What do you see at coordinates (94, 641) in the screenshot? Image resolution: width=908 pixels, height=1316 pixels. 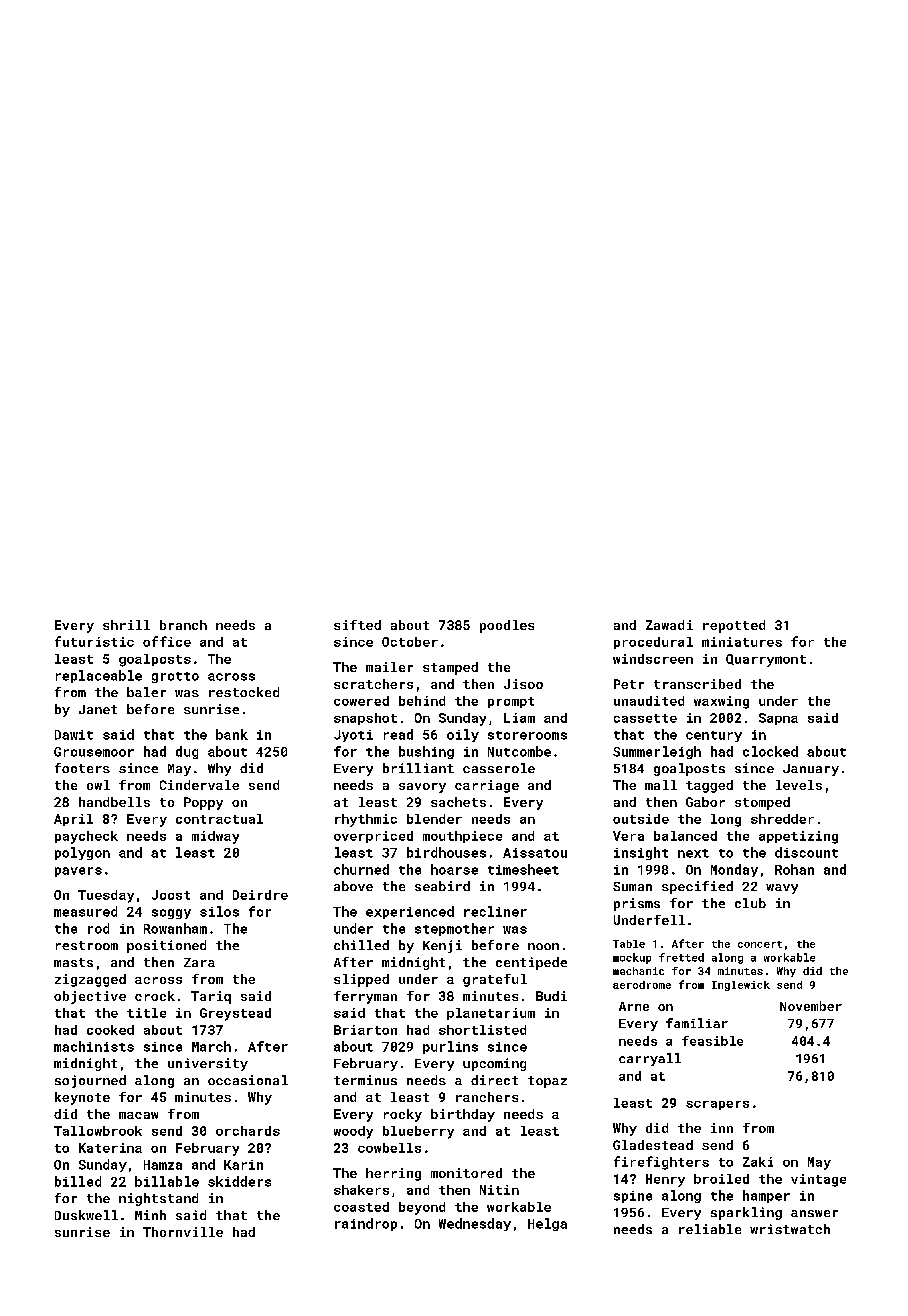 I see `futuristic` at bounding box center [94, 641].
